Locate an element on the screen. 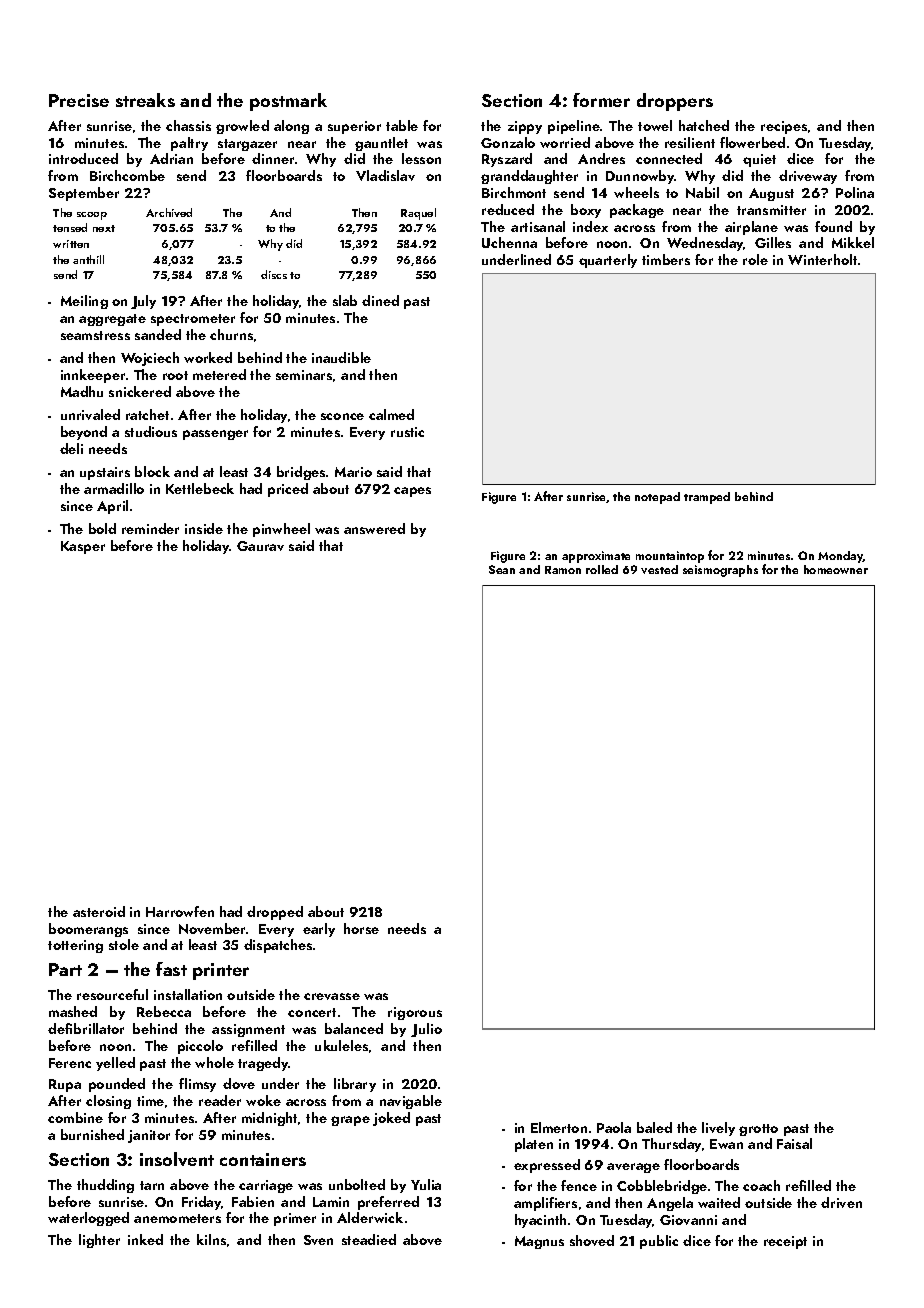 Image resolution: width=924 pixels, height=1308 pixels. Julio is located at coordinates (426, 1030).
